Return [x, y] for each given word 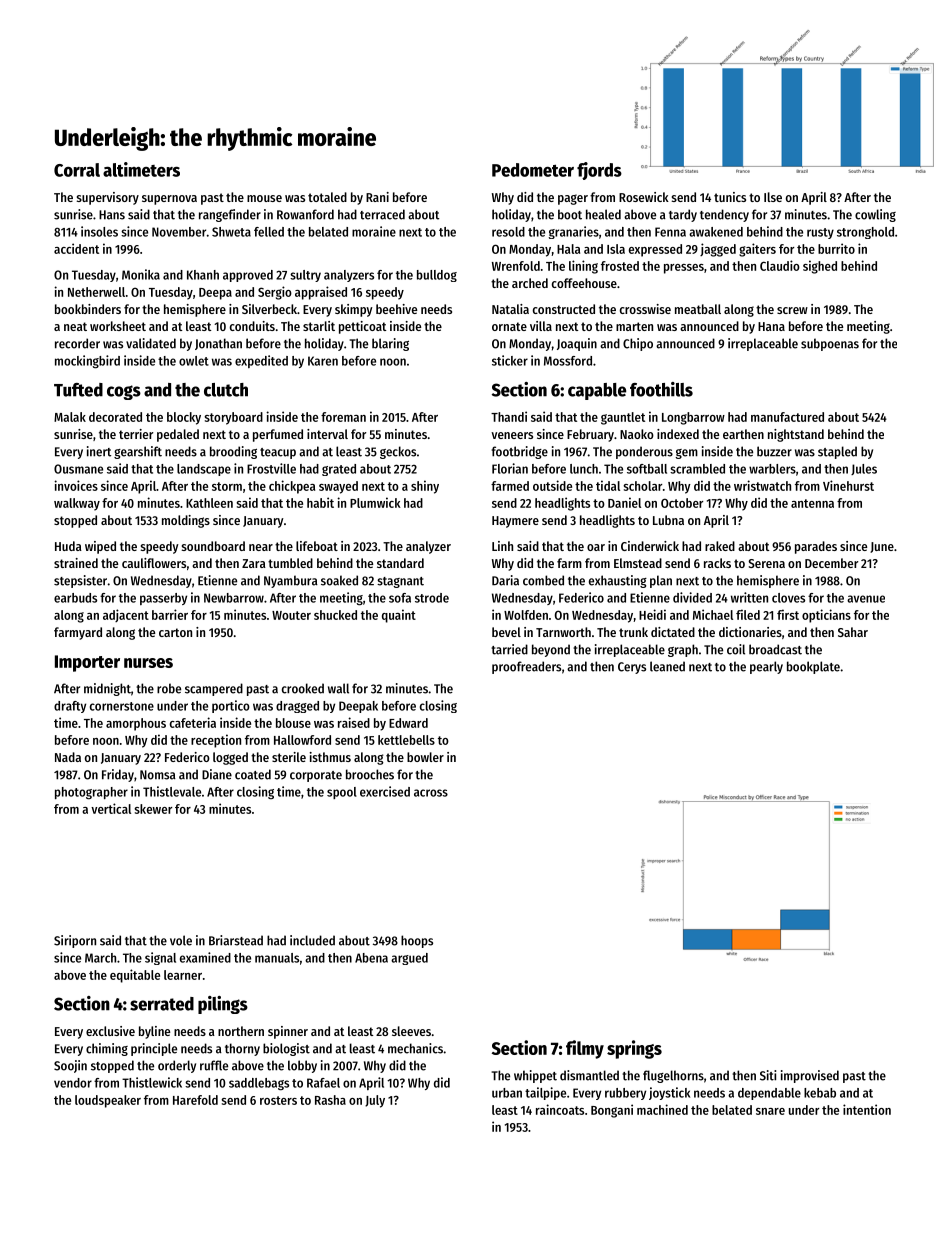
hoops [417, 941]
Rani [377, 197]
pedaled [178, 435]
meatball [698, 309]
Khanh [203, 275]
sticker [510, 360]
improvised [810, 1076]
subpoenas [830, 344]
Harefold [195, 1100]
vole [181, 940]
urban [507, 1093]
